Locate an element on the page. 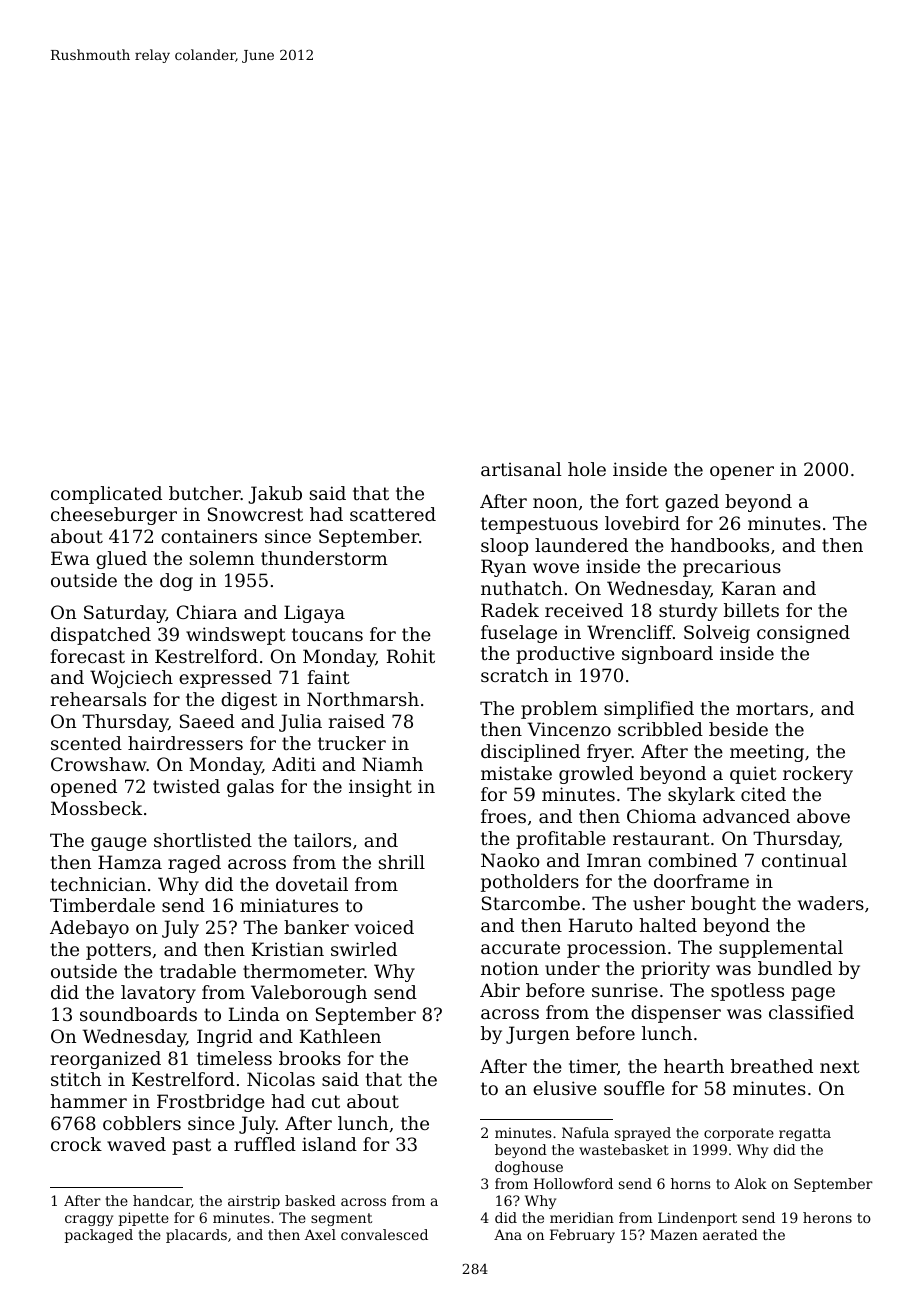 The width and height of the image is (924, 1308). Chiara is located at coordinates (207, 612).
